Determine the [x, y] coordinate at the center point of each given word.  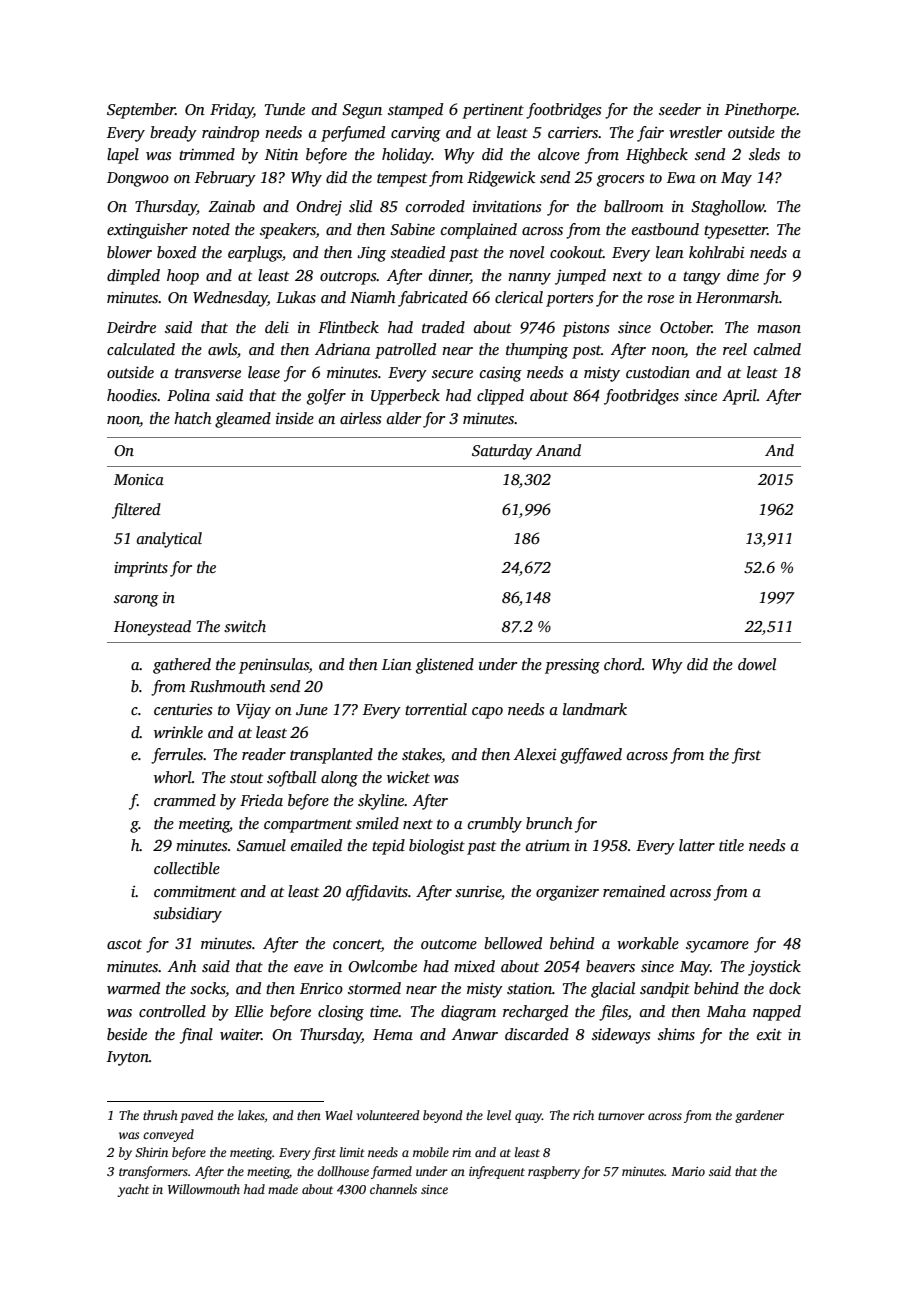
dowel [757, 664]
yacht [133, 1190]
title [731, 845]
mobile [431, 1152]
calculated [141, 349]
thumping [537, 351]
